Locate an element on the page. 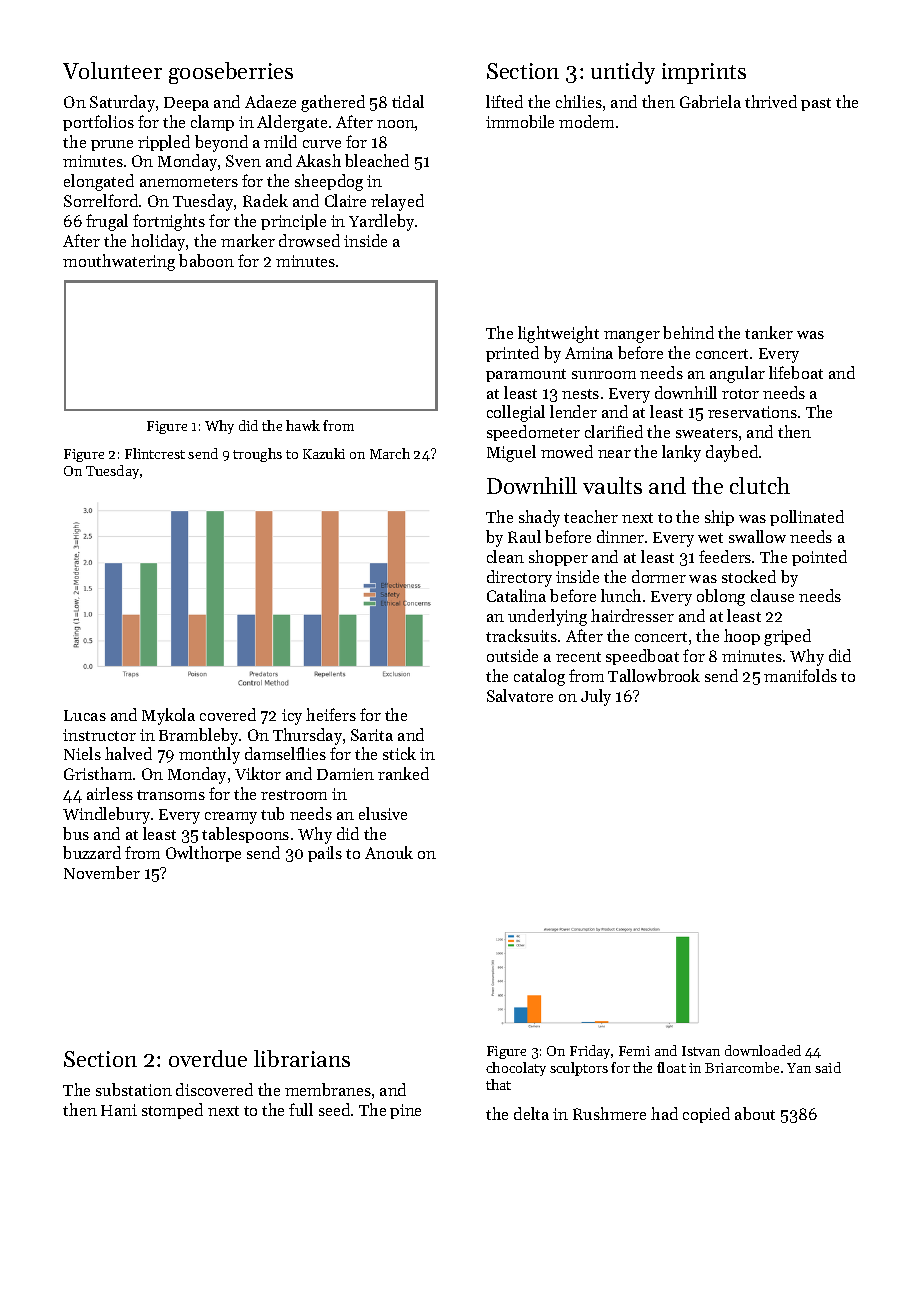 The height and width of the page is (1311, 924). imprints is located at coordinates (704, 73).
